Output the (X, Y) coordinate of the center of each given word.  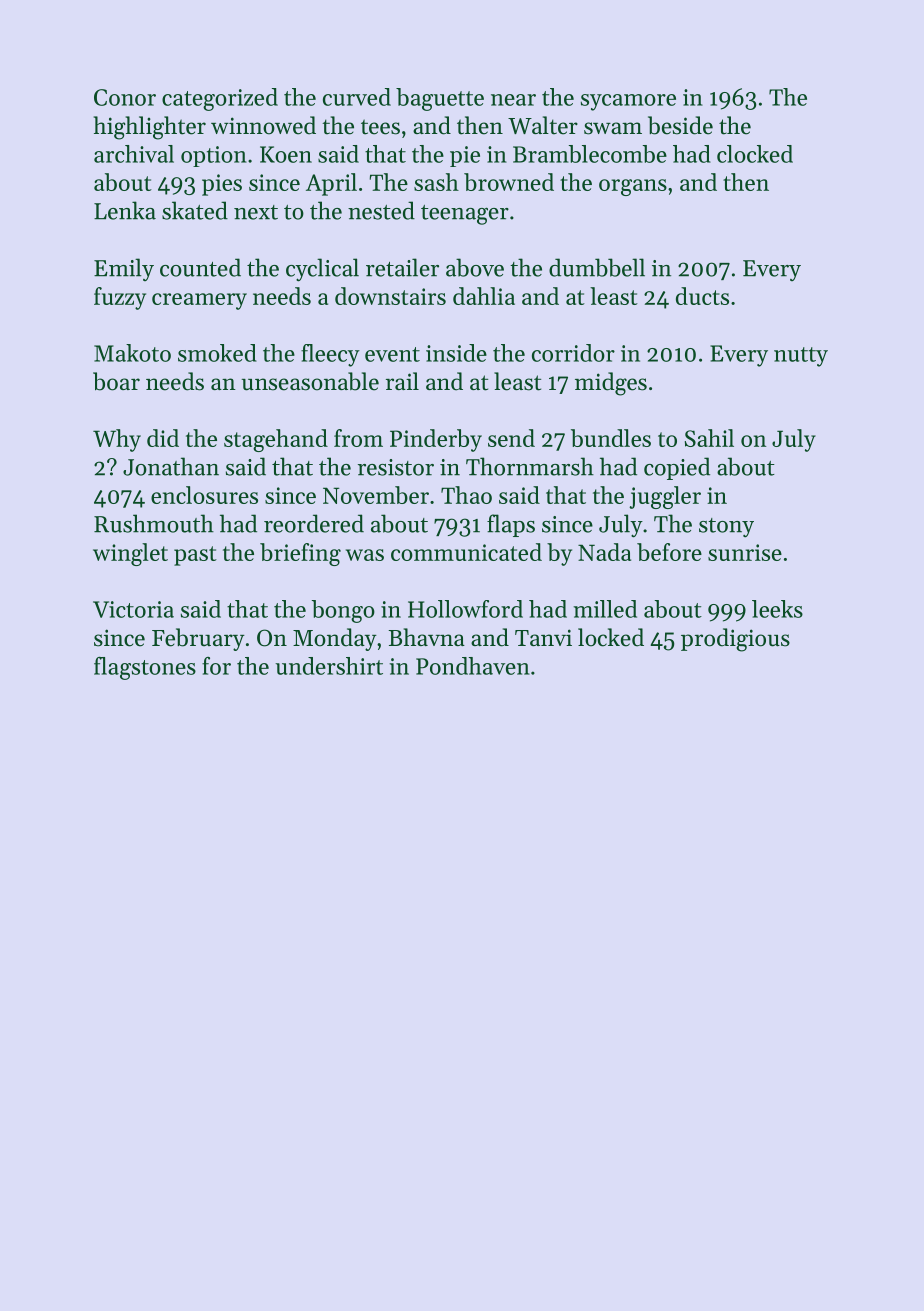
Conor (125, 97)
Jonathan (171, 466)
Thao (466, 495)
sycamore (628, 102)
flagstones (145, 668)
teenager (465, 215)
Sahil (709, 438)
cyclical (322, 270)
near (513, 100)
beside (680, 125)
